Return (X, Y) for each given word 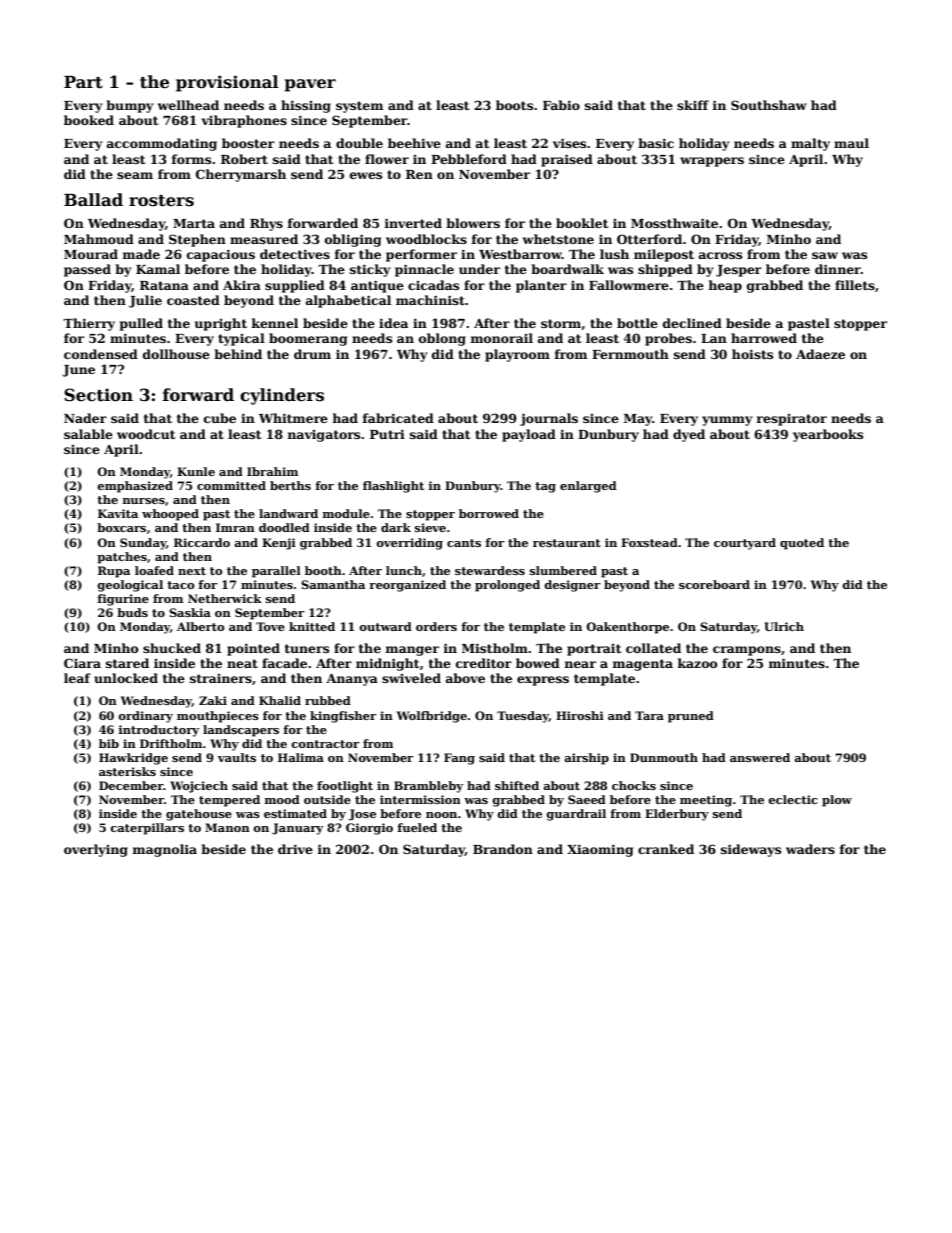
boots (514, 105)
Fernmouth (630, 354)
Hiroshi (580, 715)
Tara (649, 715)
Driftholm (171, 743)
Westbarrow (520, 254)
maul (851, 143)
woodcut (146, 434)
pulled (141, 324)
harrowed (764, 338)
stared (127, 663)
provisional (227, 83)
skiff (693, 105)
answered (760, 757)
